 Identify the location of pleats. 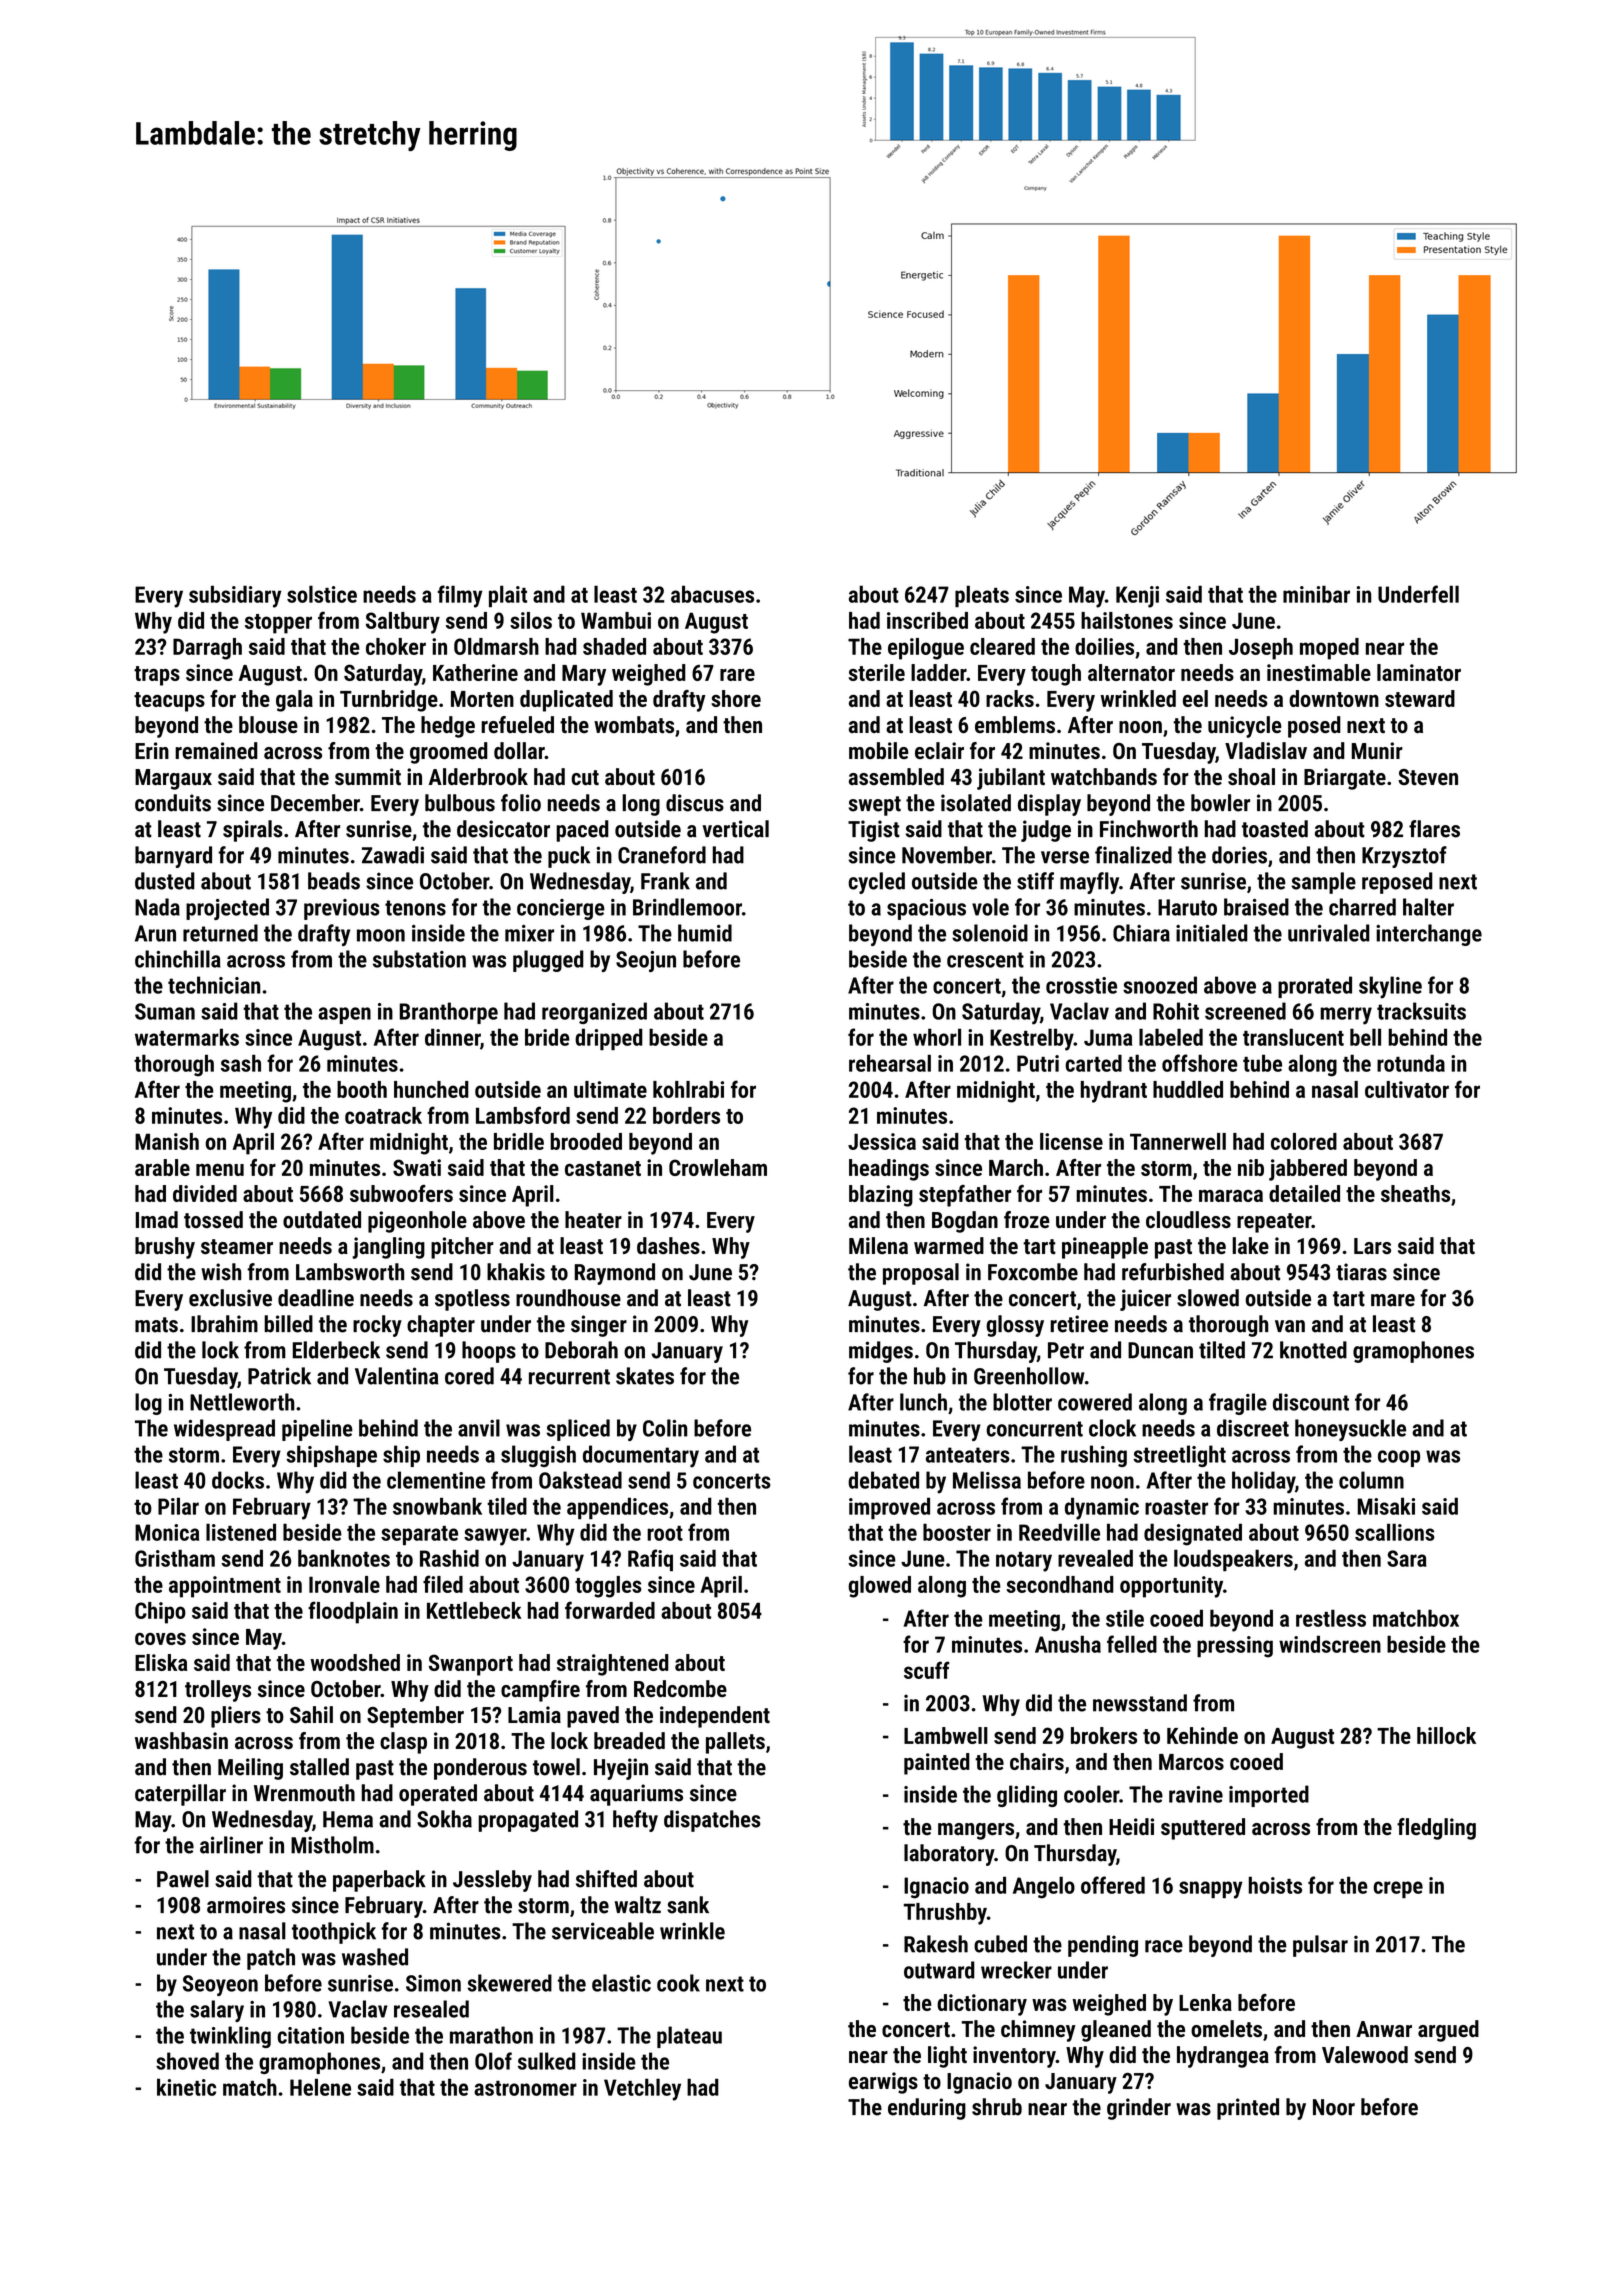
(982, 596).
